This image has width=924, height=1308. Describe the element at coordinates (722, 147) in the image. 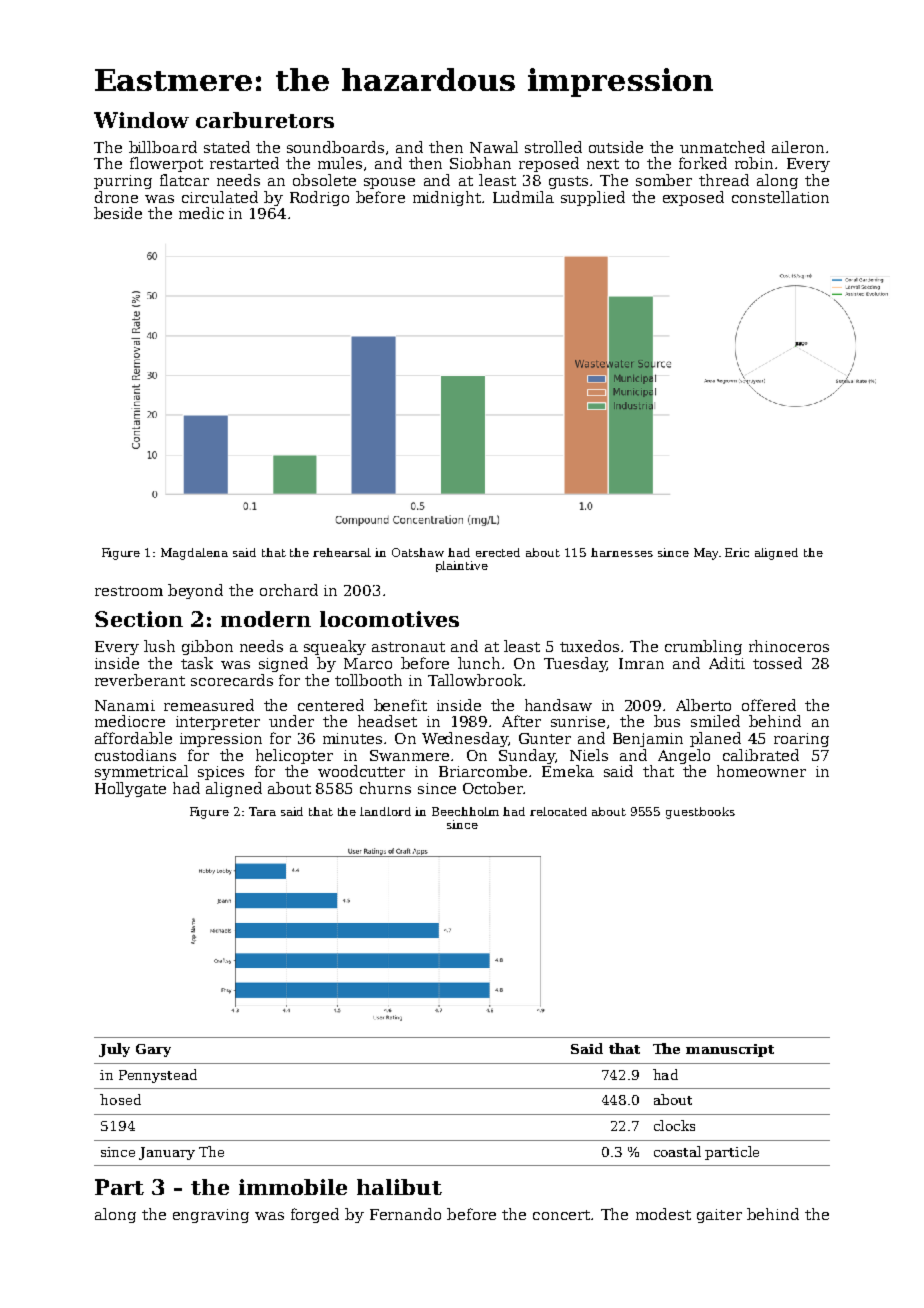

I see `unmatched` at that location.
